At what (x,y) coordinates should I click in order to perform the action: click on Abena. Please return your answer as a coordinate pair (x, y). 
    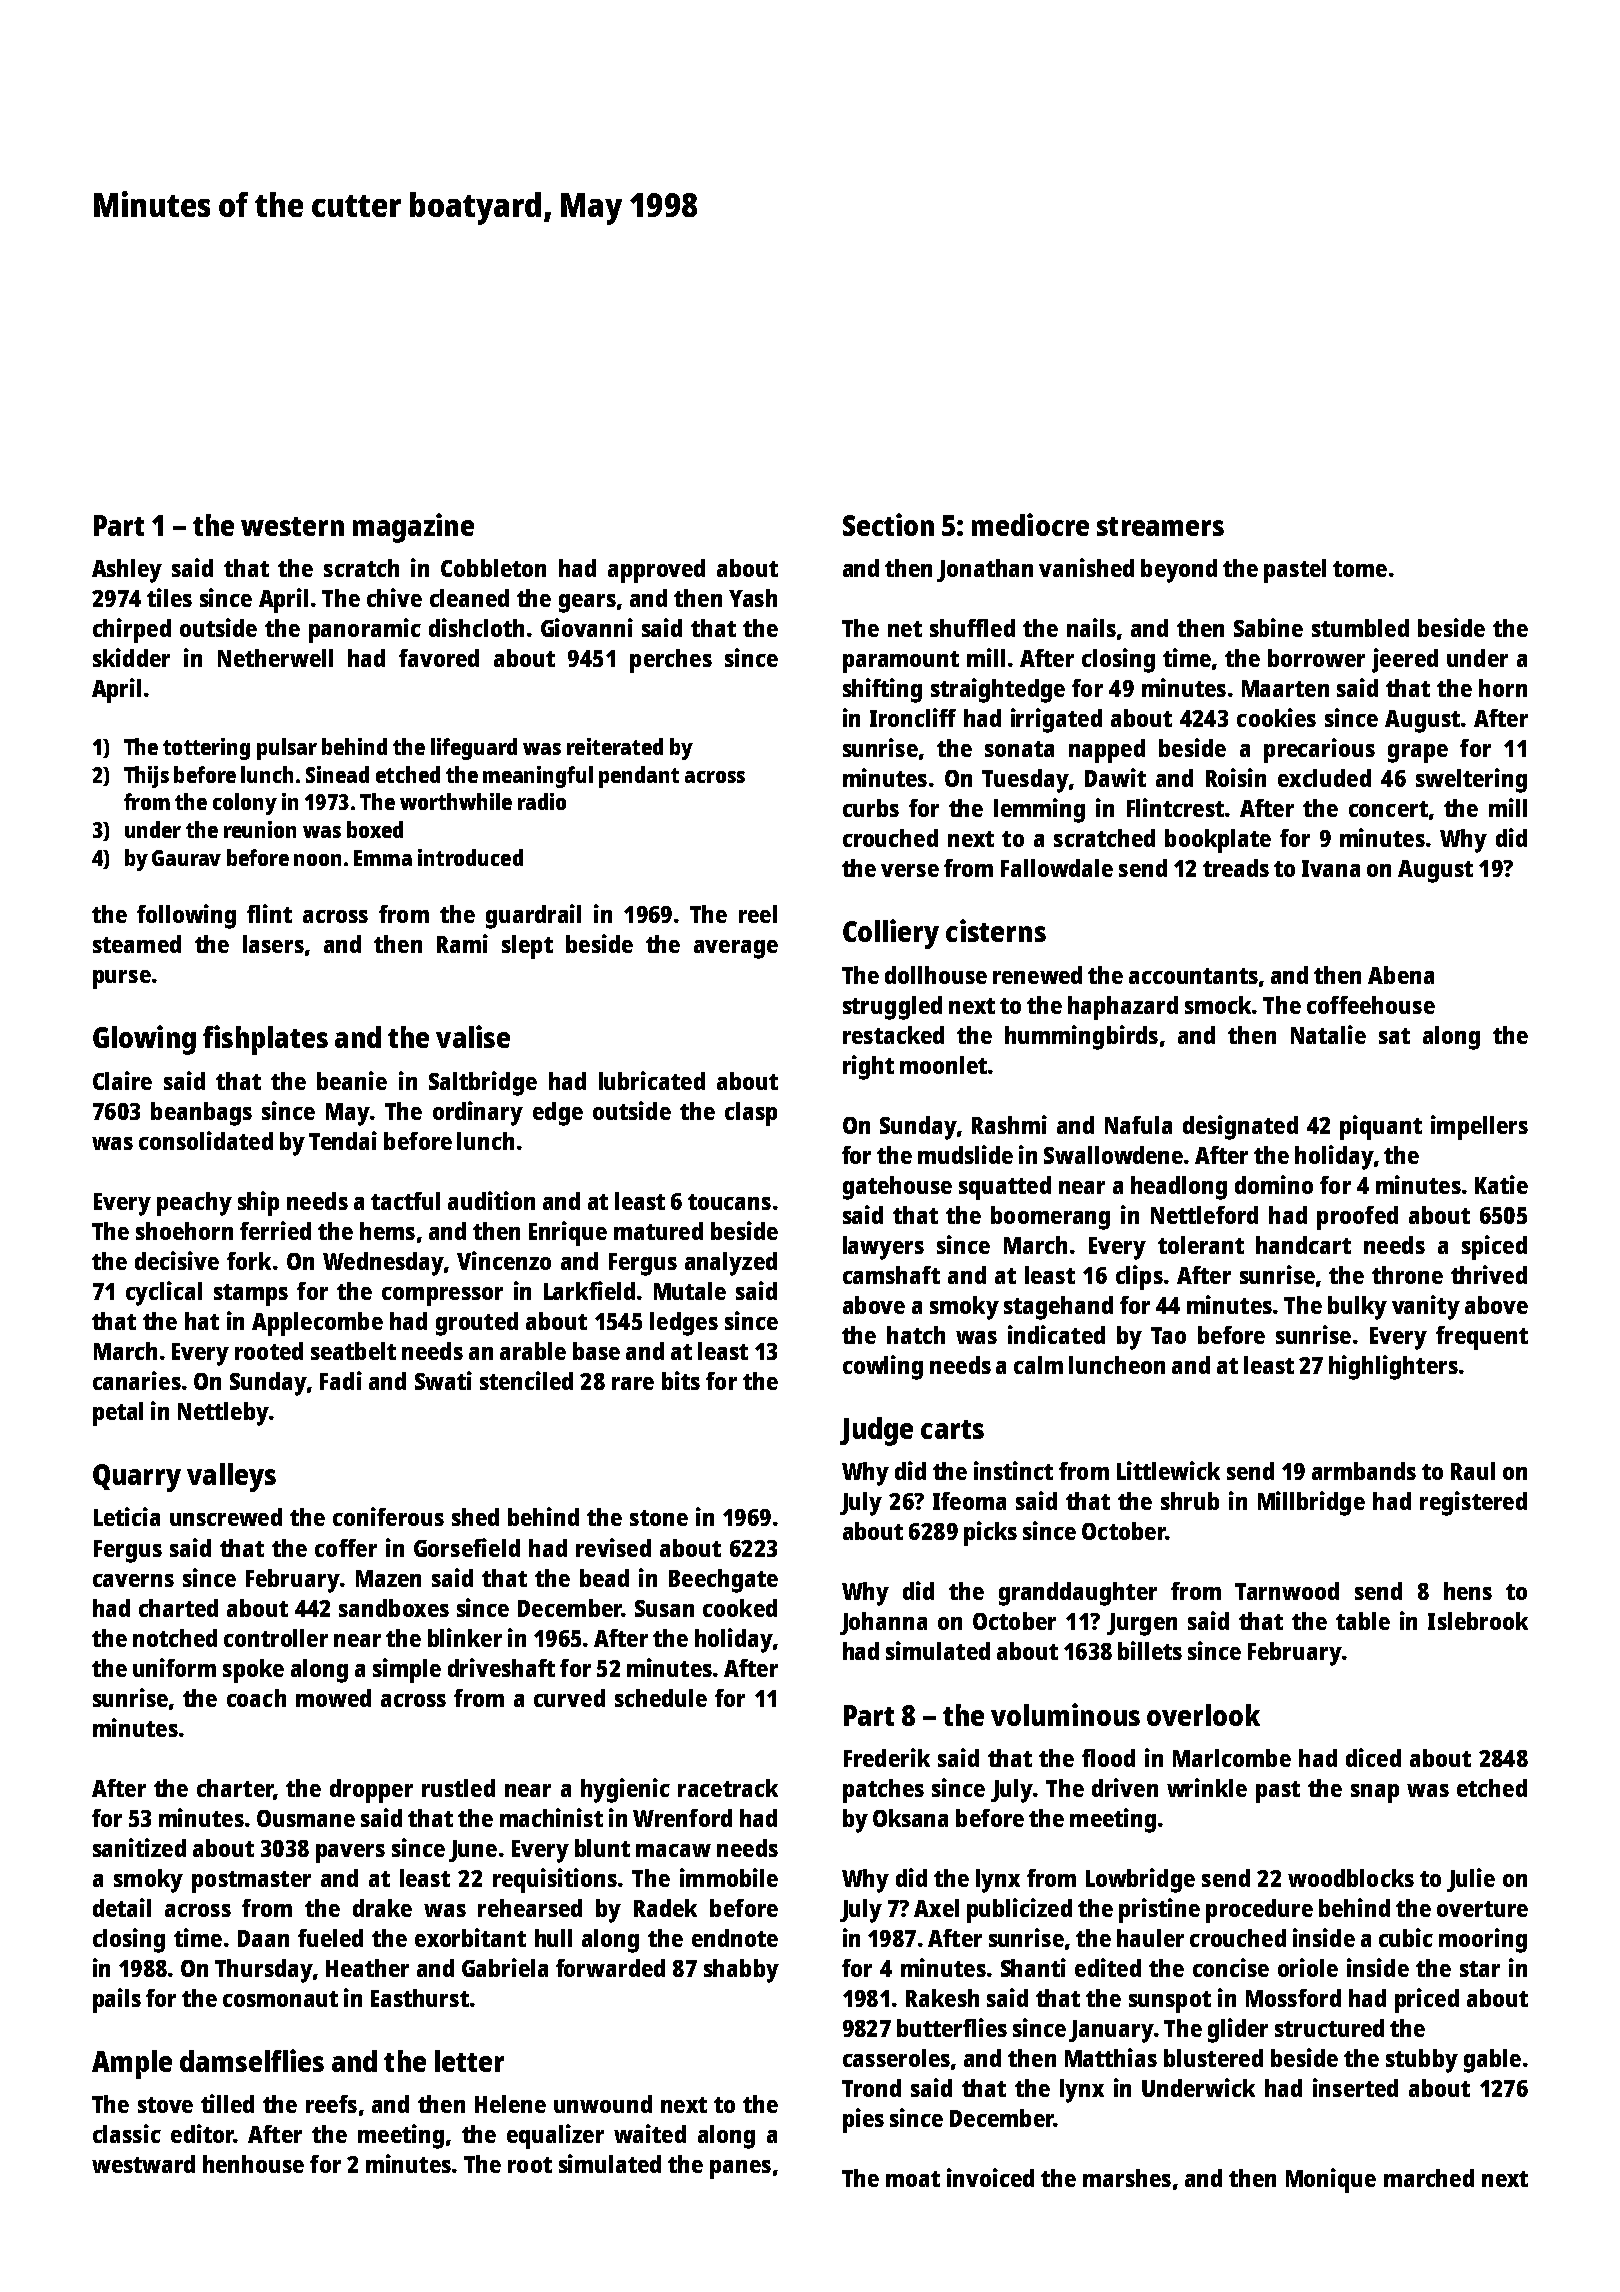
    Looking at the image, I should click on (1401, 975).
